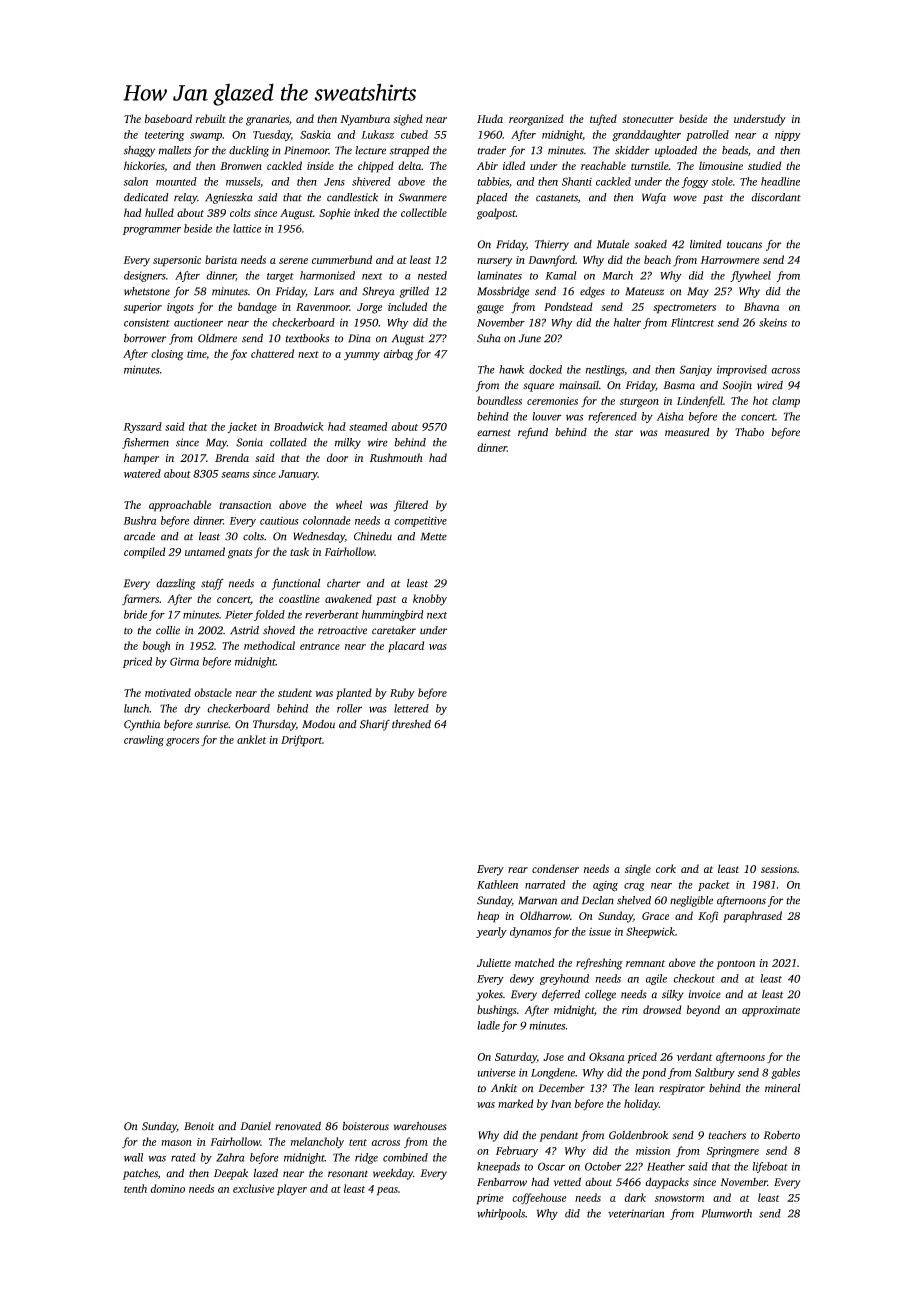  Describe the element at coordinates (624, 433) in the document. I see `star` at that location.
